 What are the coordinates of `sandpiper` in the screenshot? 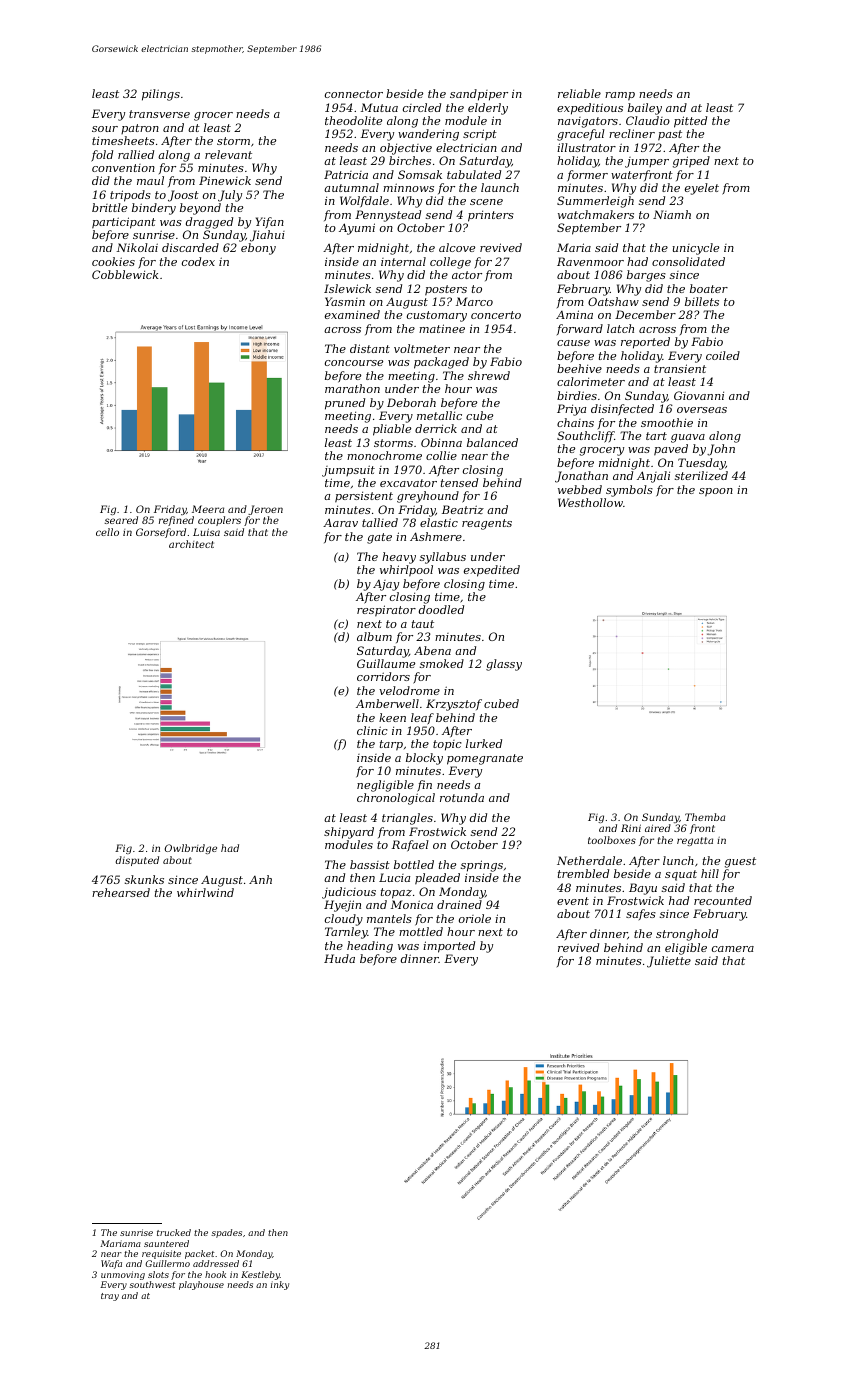 It's located at (479, 95).
